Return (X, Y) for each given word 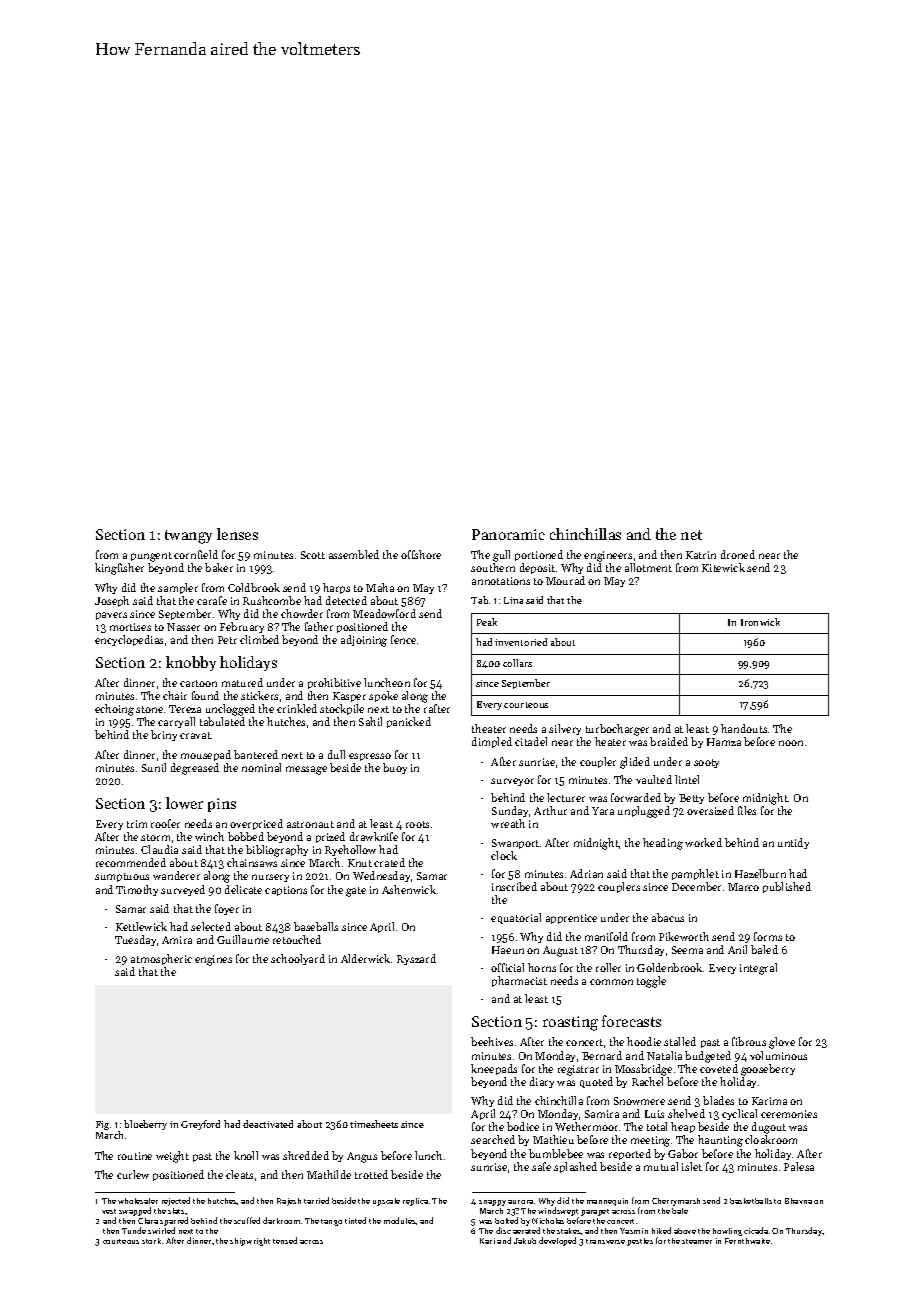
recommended (131, 862)
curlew (133, 1174)
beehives (492, 1041)
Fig (102, 1125)
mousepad (206, 755)
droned (738, 554)
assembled (354, 554)
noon (791, 743)
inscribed (514, 886)
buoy (395, 768)
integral (758, 969)
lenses (237, 534)
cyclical (739, 1114)
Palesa (799, 1166)
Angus (362, 1157)
